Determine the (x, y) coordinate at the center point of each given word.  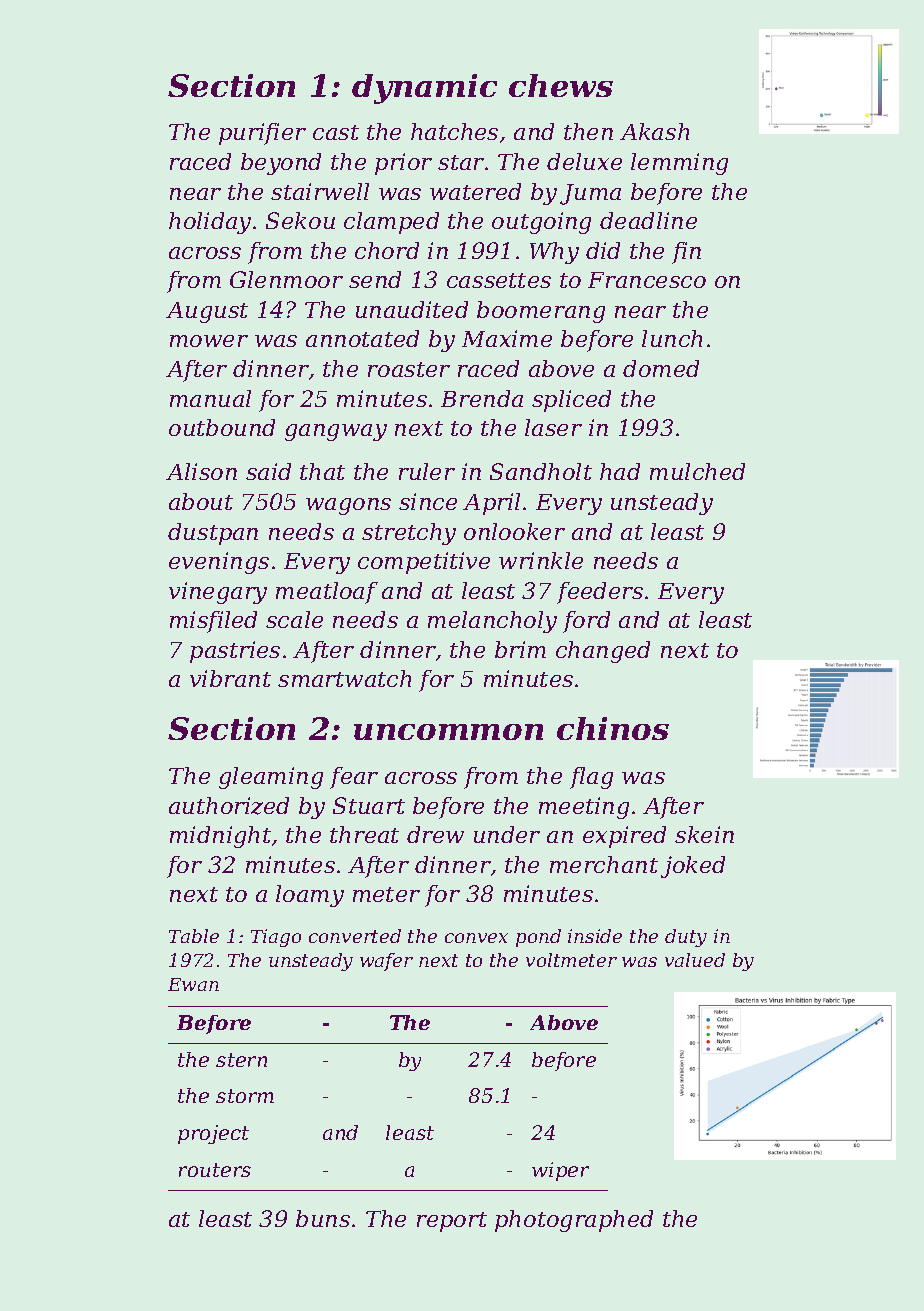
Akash (654, 131)
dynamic (424, 89)
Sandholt (541, 471)
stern (241, 1060)
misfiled (213, 622)
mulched (697, 471)
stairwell (320, 191)
